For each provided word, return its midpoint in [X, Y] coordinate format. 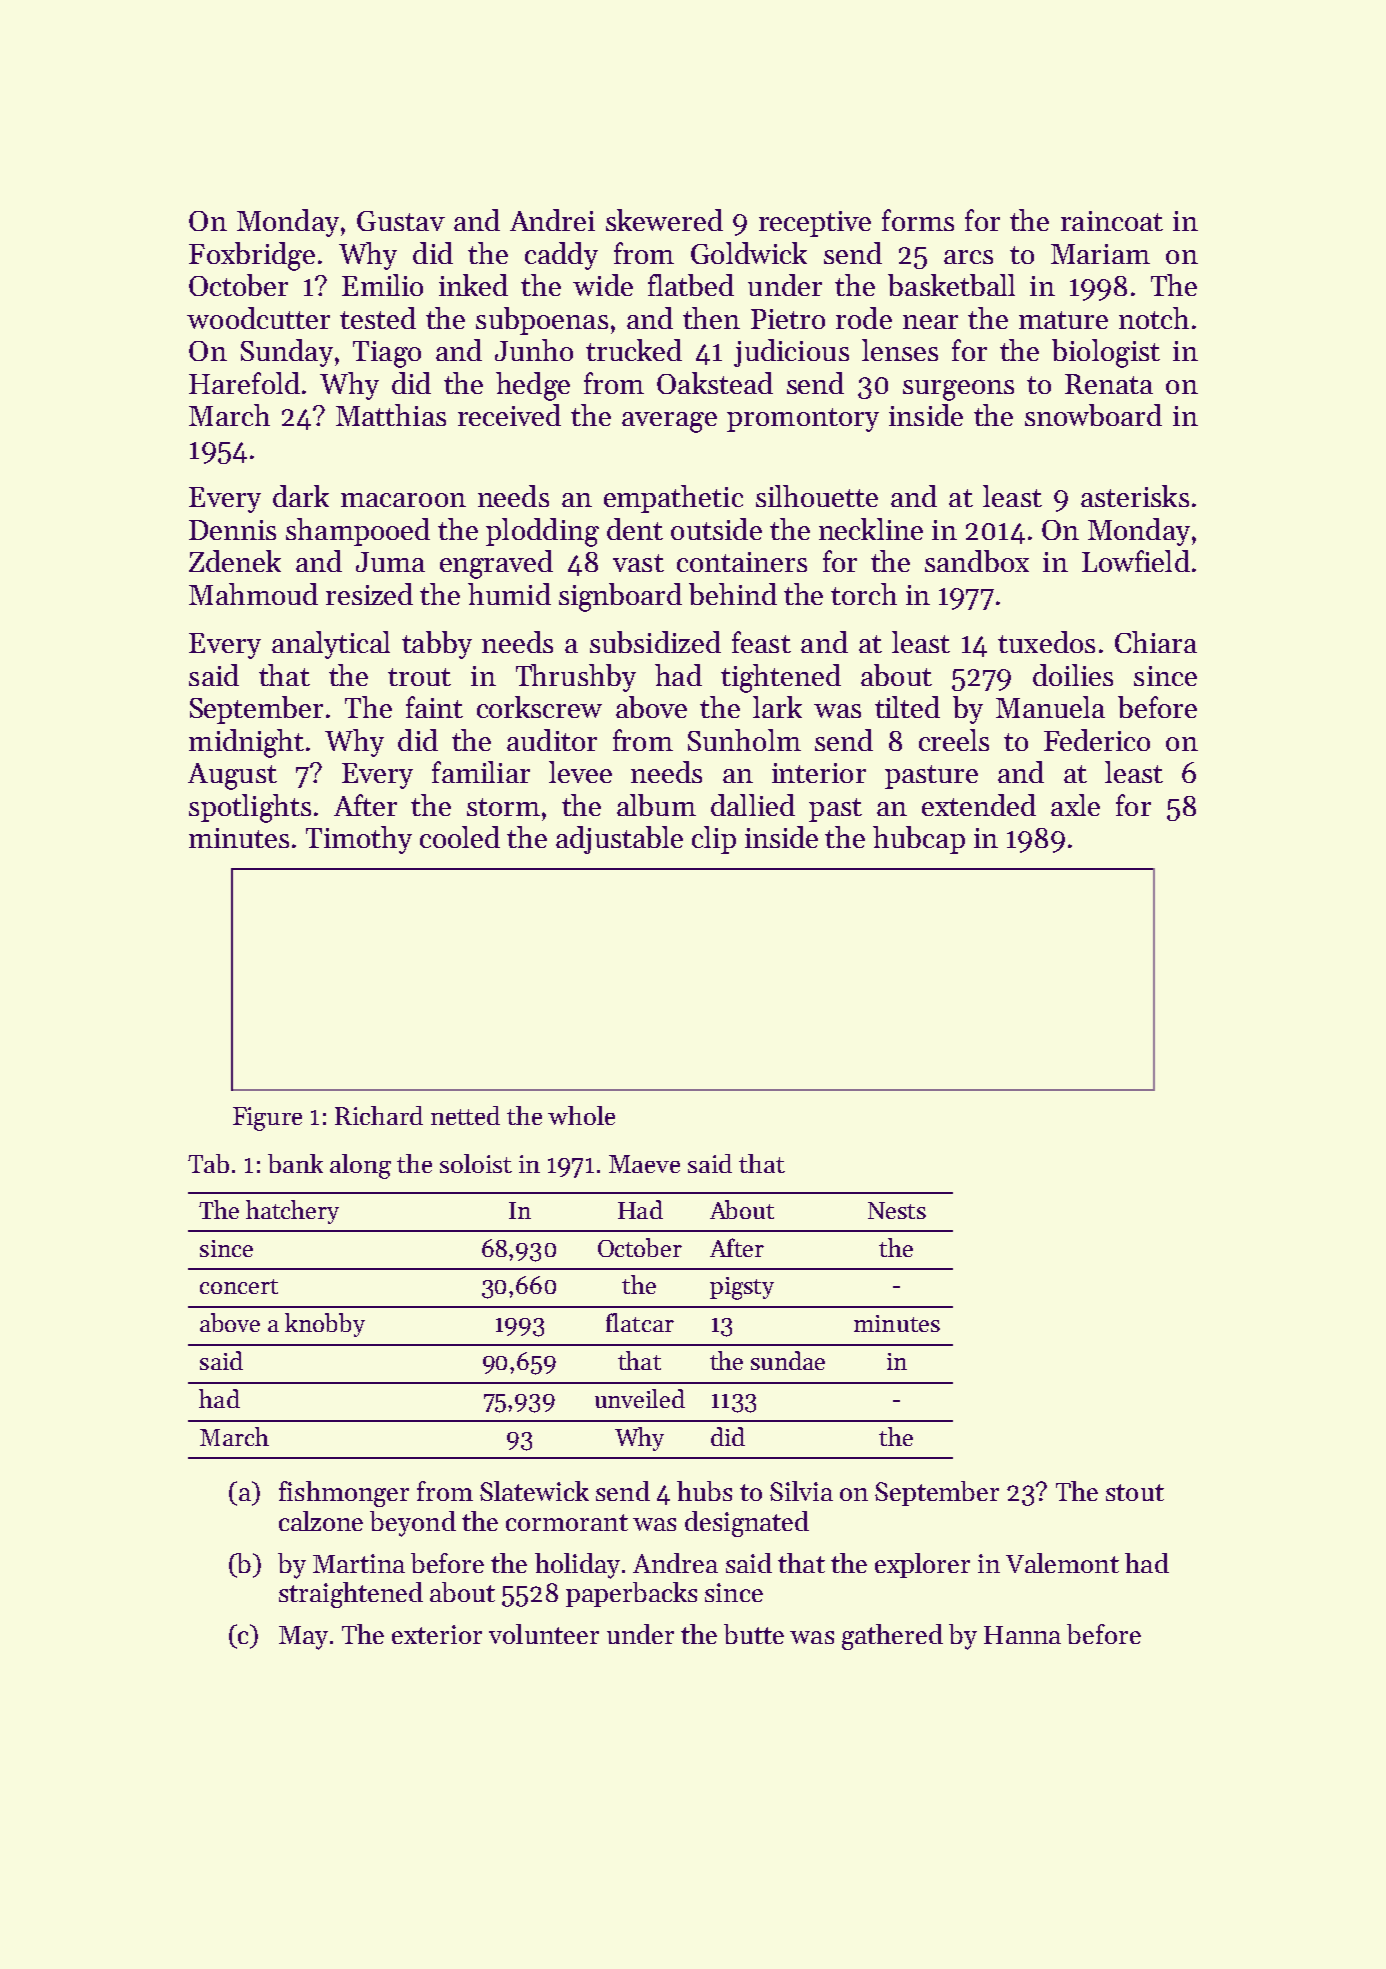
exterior [437, 1634]
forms [918, 220]
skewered [664, 220]
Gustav [401, 221]
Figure [267, 1119]
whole [581, 1115]
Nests [897, 1210]
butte [754, 1634]
